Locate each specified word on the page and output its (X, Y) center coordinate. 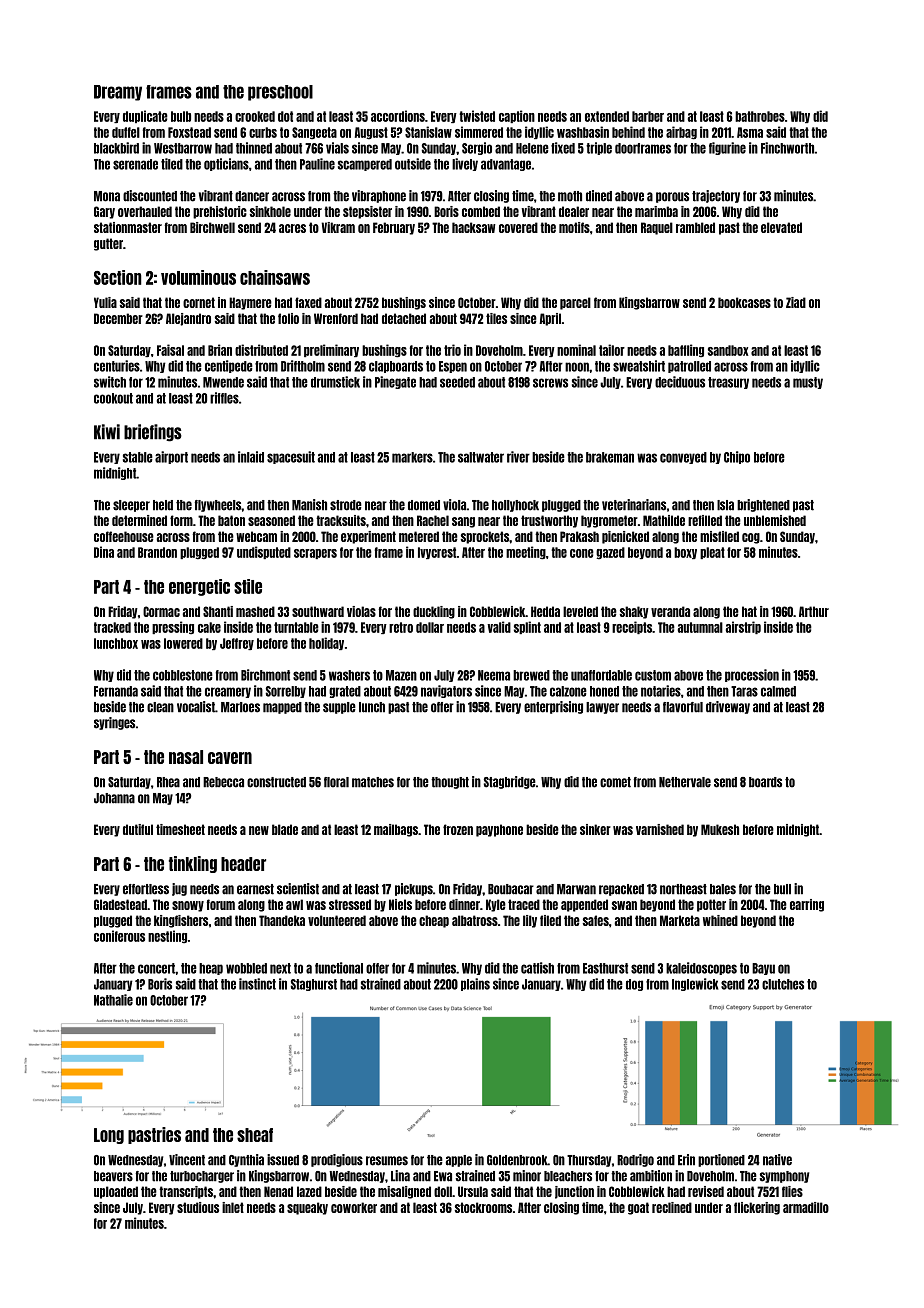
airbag (681, 133)
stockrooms (483, 1207)
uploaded (116, 1192)
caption (517, 116)
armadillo (806, 1207)
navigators (446, 691)
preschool (280, 93)
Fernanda (116, 691)
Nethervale (685, 782)
